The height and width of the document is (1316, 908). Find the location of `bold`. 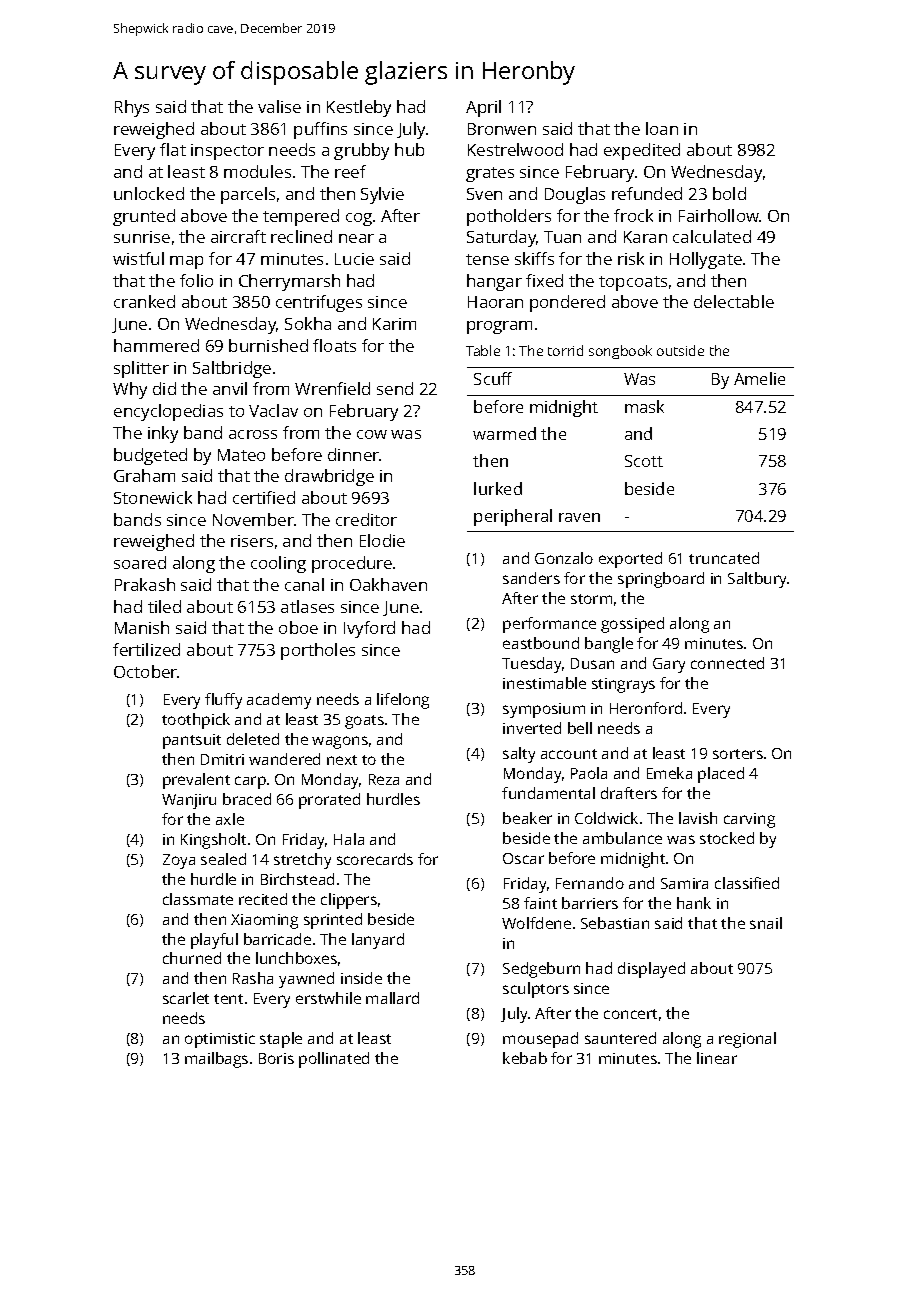

bold is located at coordinates (729, 193).
